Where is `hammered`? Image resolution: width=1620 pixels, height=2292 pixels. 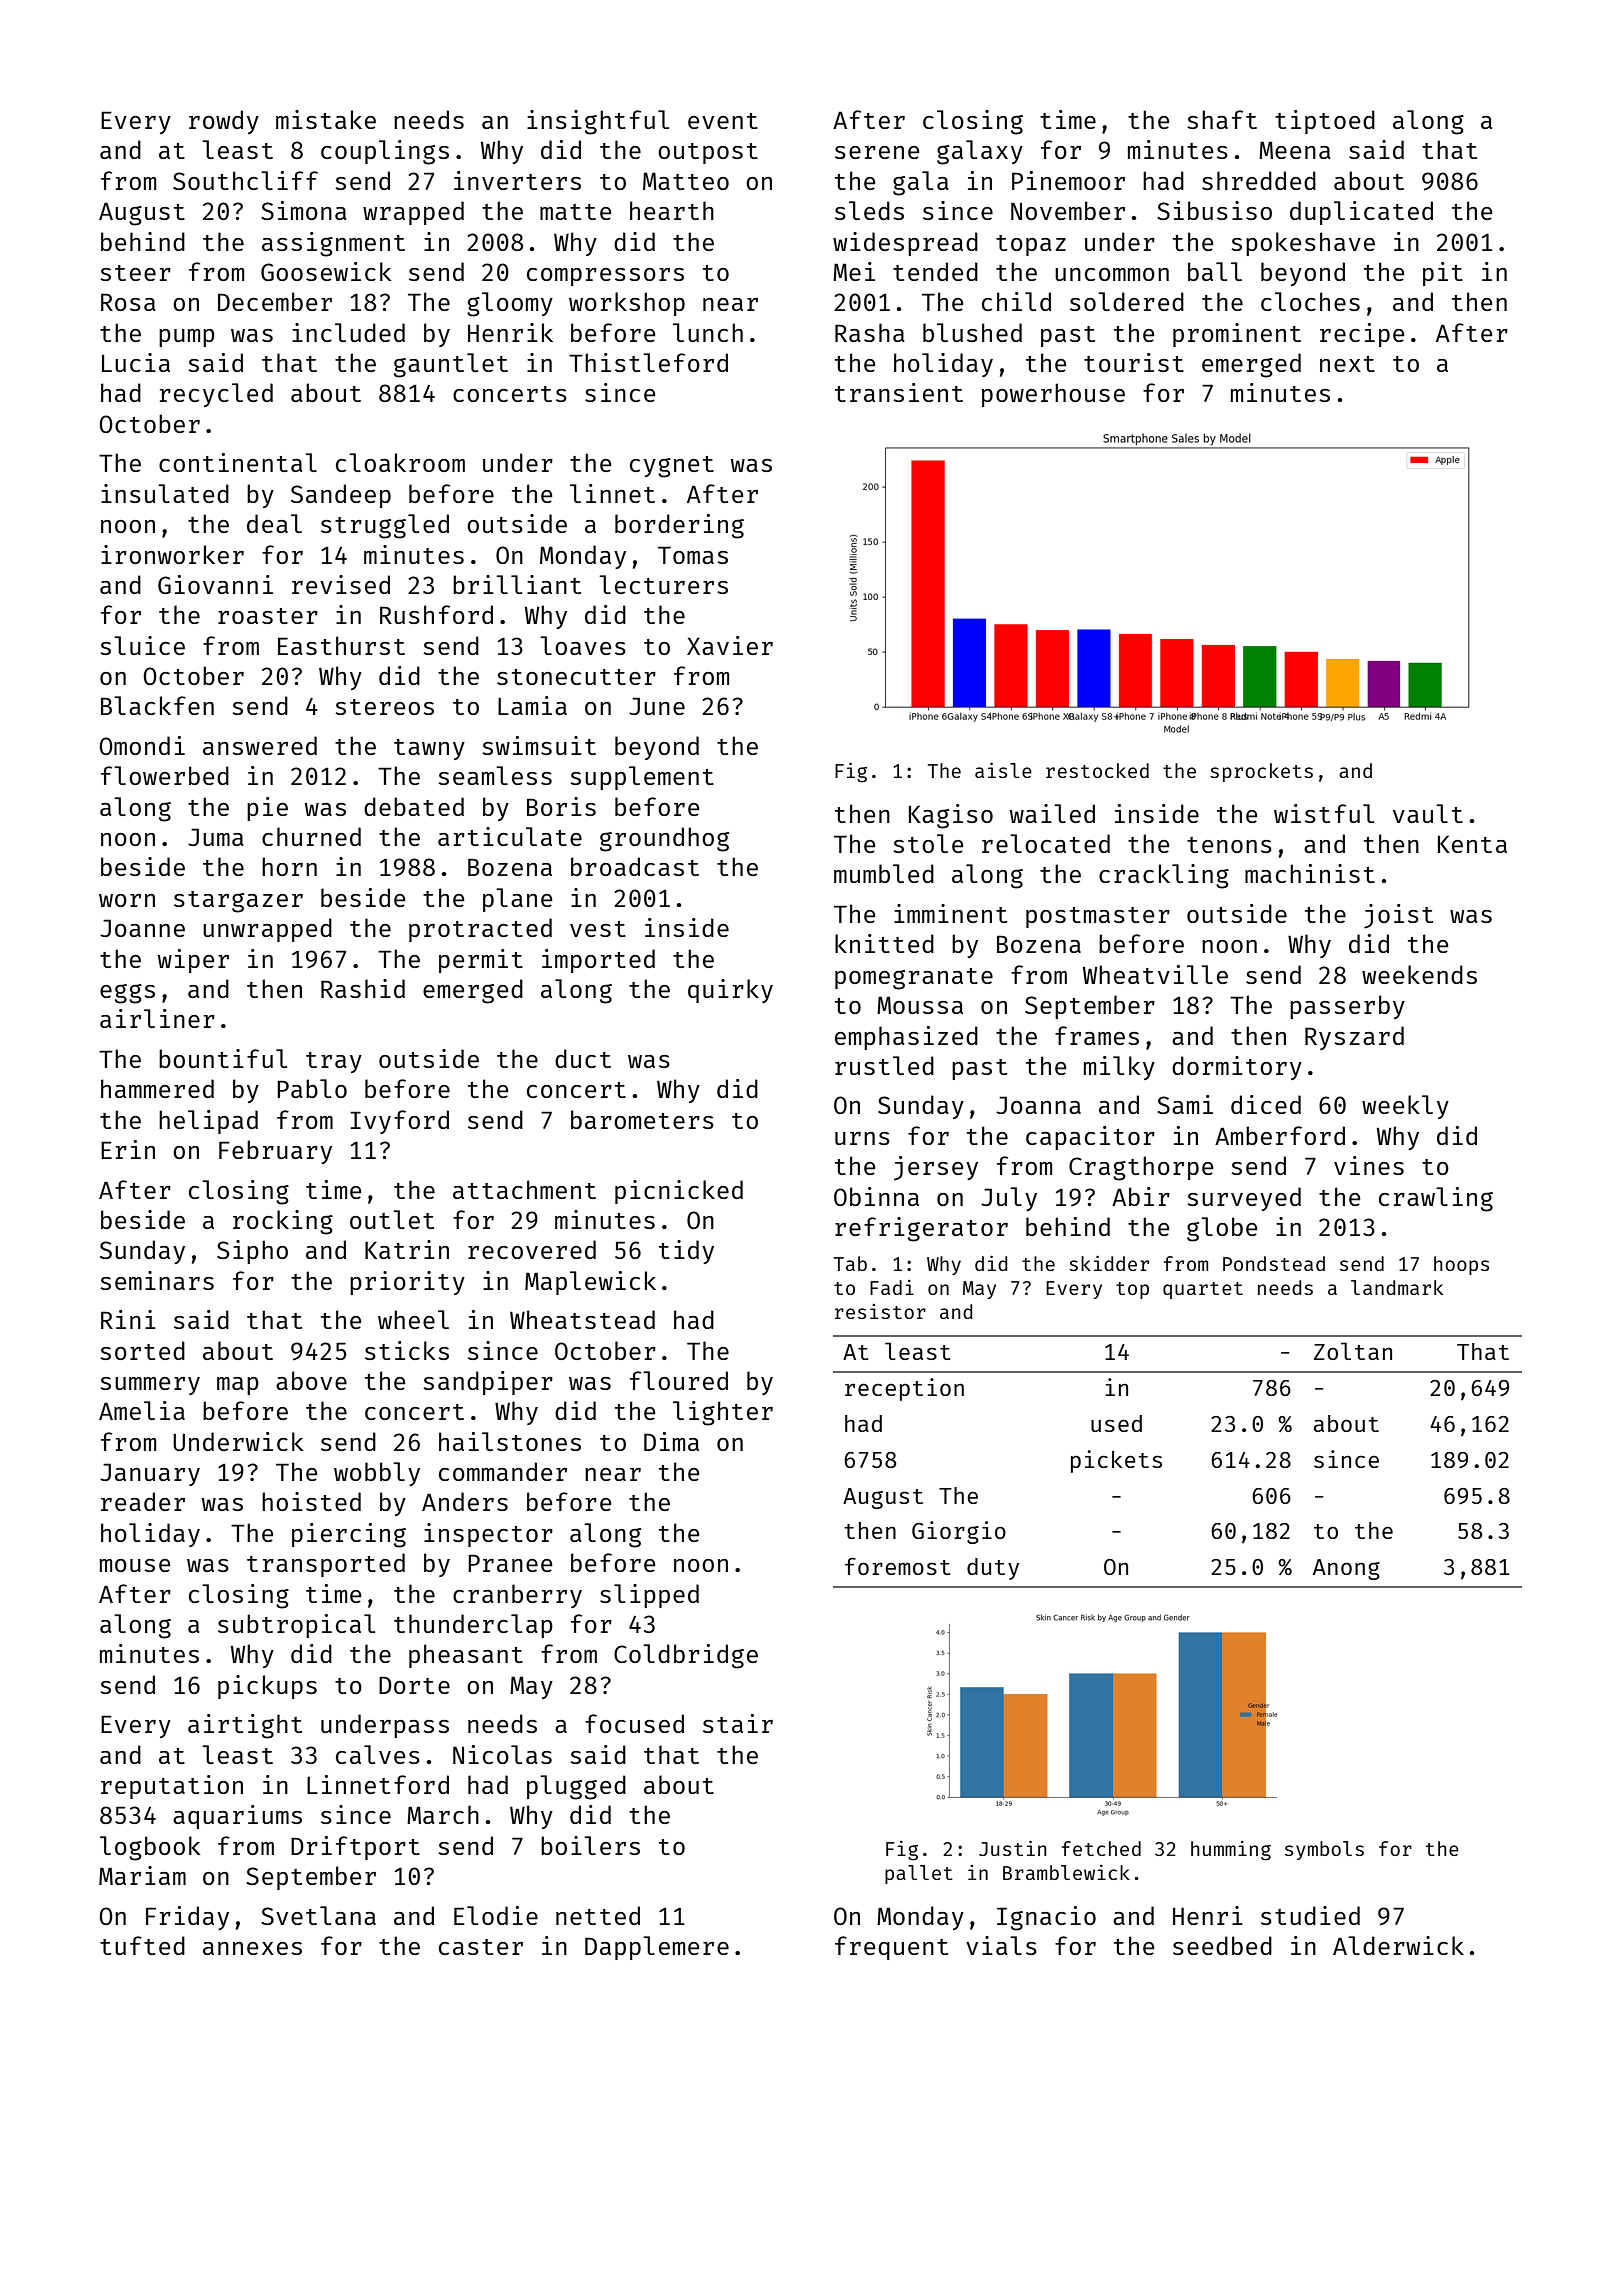
hammered is located at coordinates (157, 1088).
